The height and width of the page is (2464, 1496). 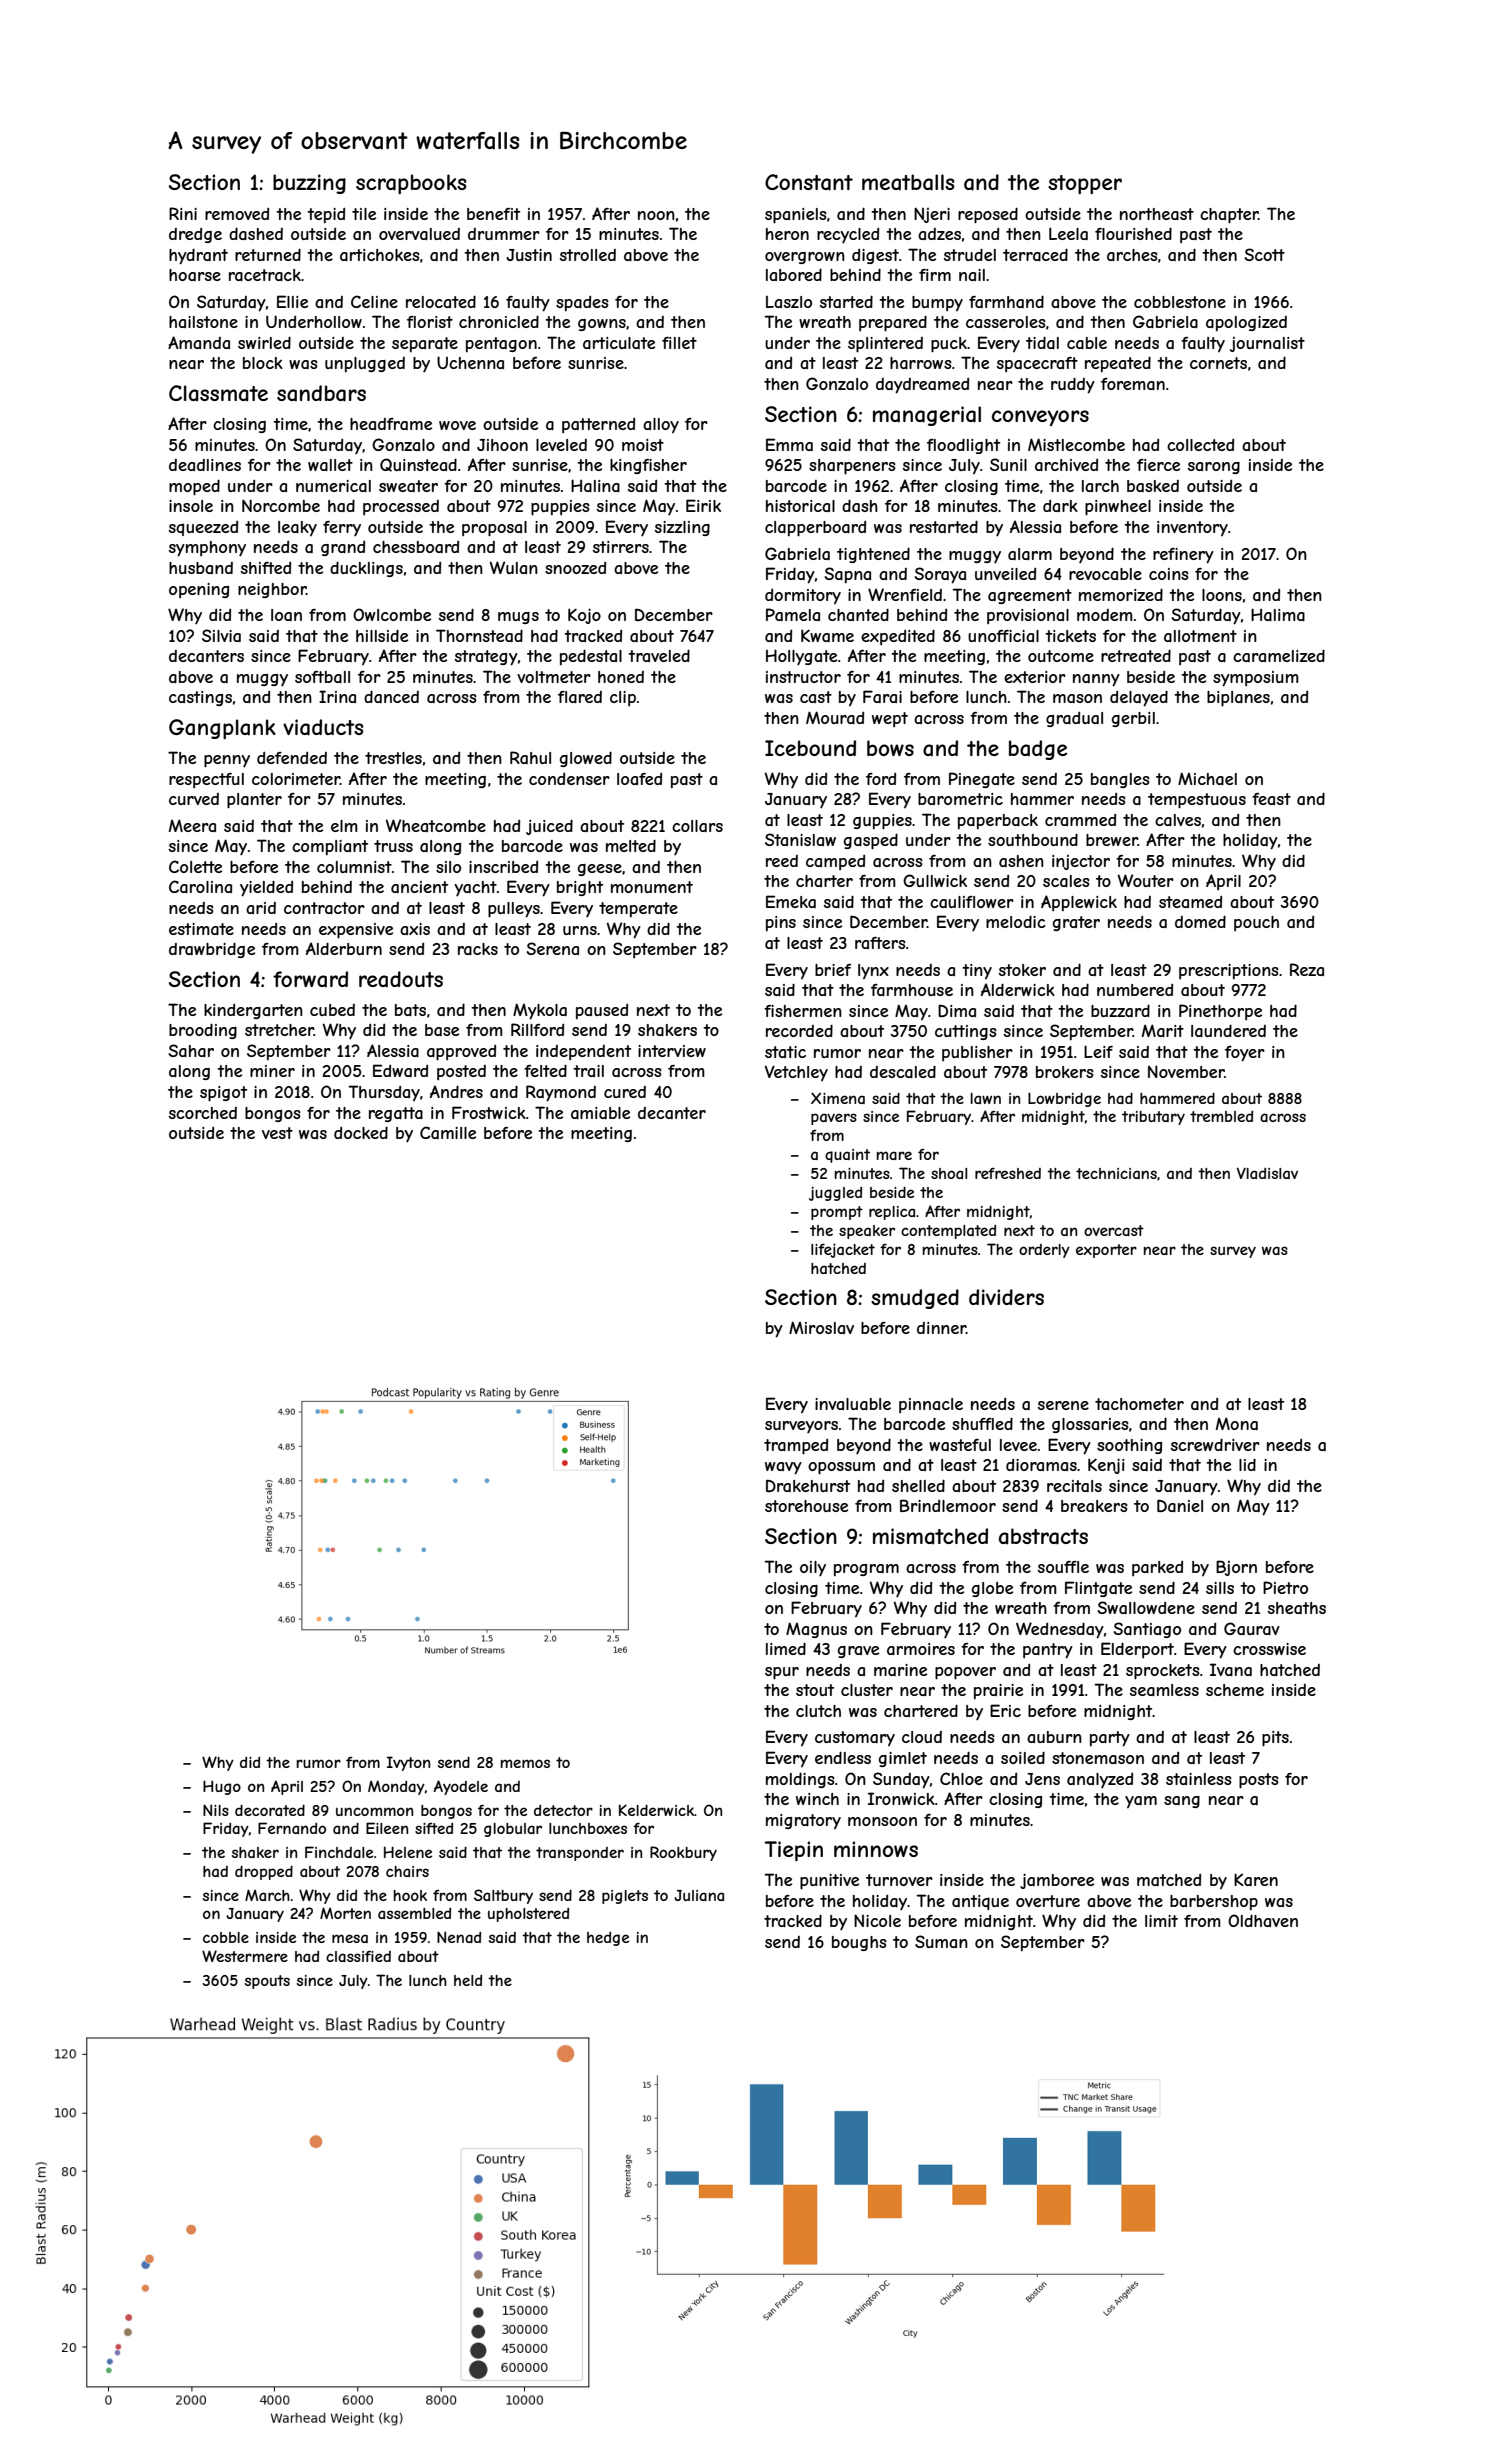 I want to click on farmhouse, so click(x=912, y=990).
